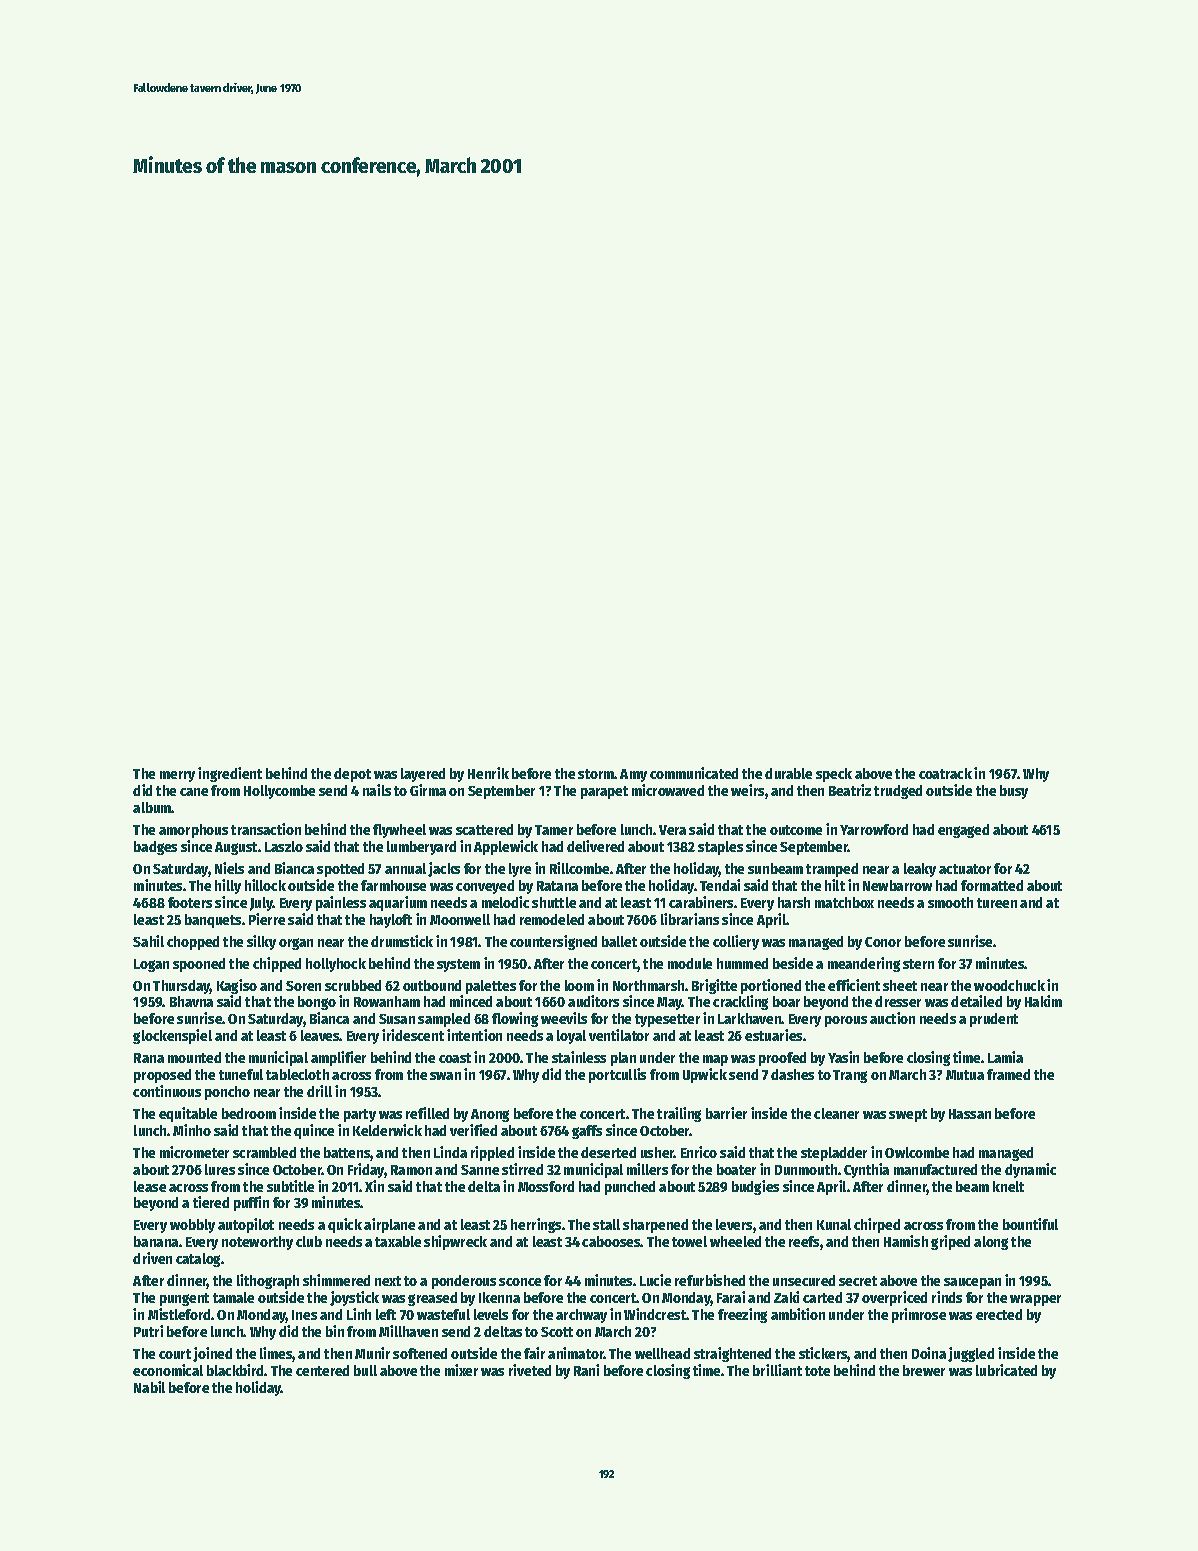 Image resolution: width=1198 pixels, height=1551 pixels. What do you see at coordinates (689, 1241) in the page?
I see `towel` at bounding box center [689, 1241].
